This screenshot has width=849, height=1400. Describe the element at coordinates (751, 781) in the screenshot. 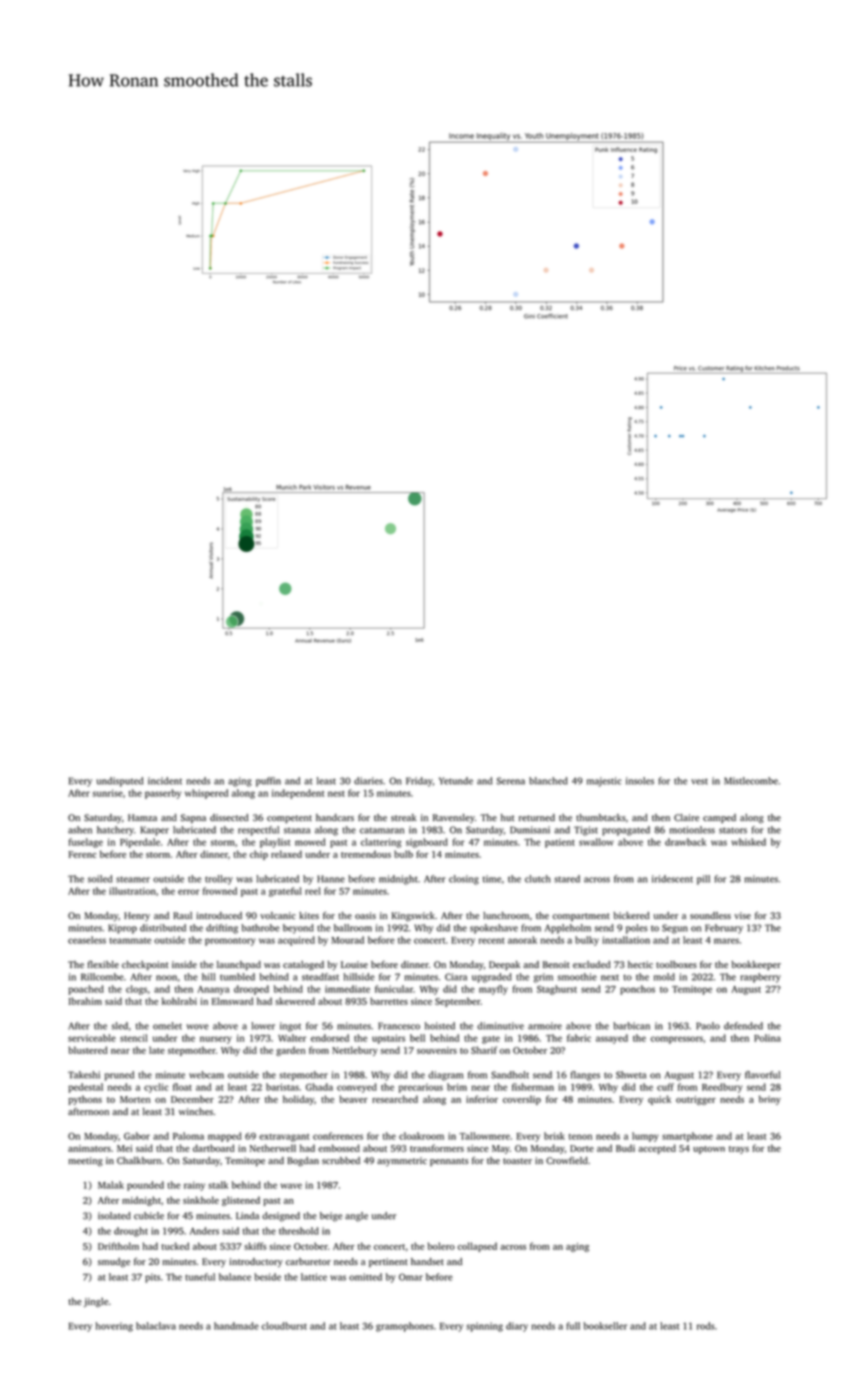

I see `Mistlecombe` at that location.
